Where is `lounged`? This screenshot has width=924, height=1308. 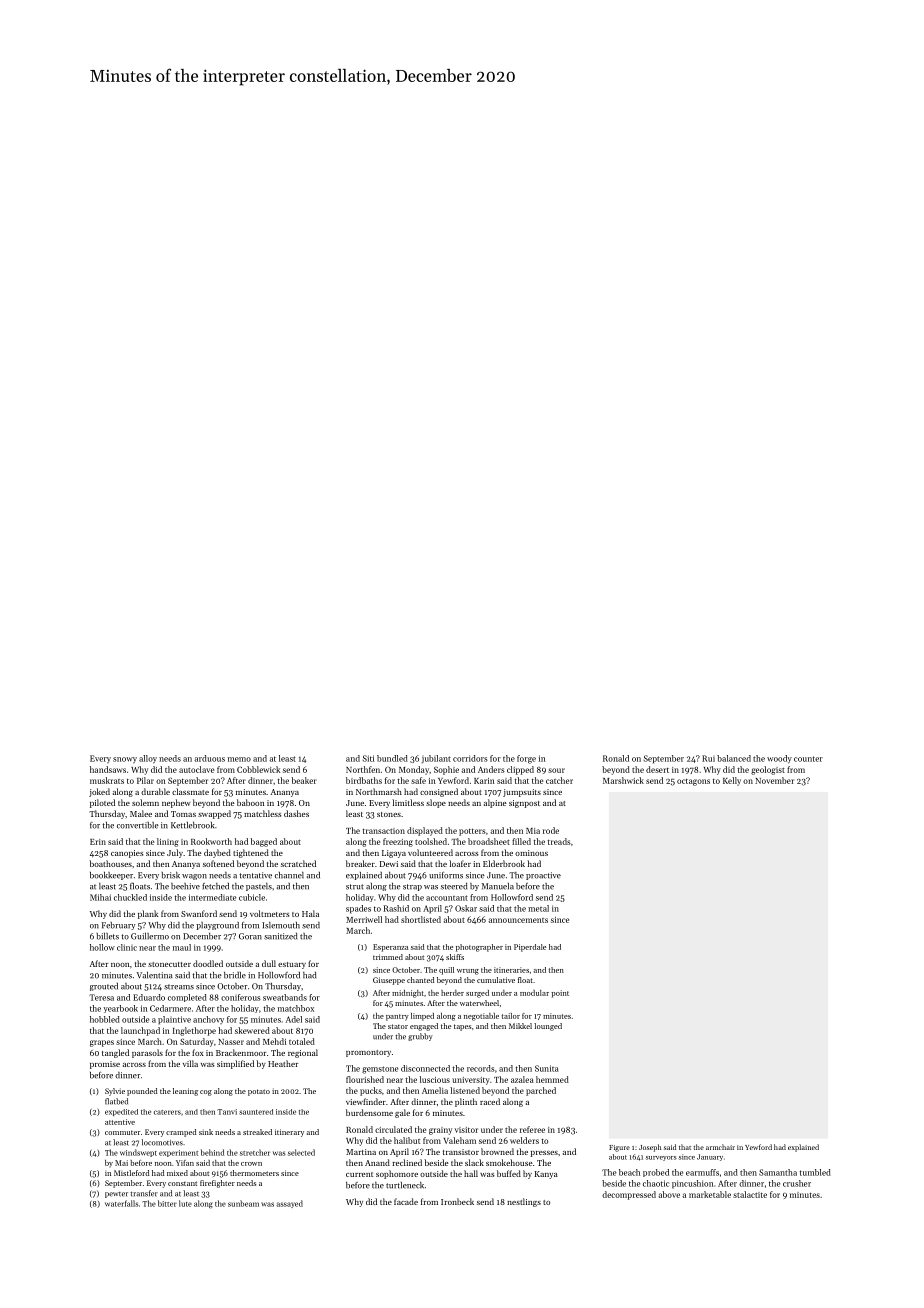
lounged is located at coordinates (548, 1027).
